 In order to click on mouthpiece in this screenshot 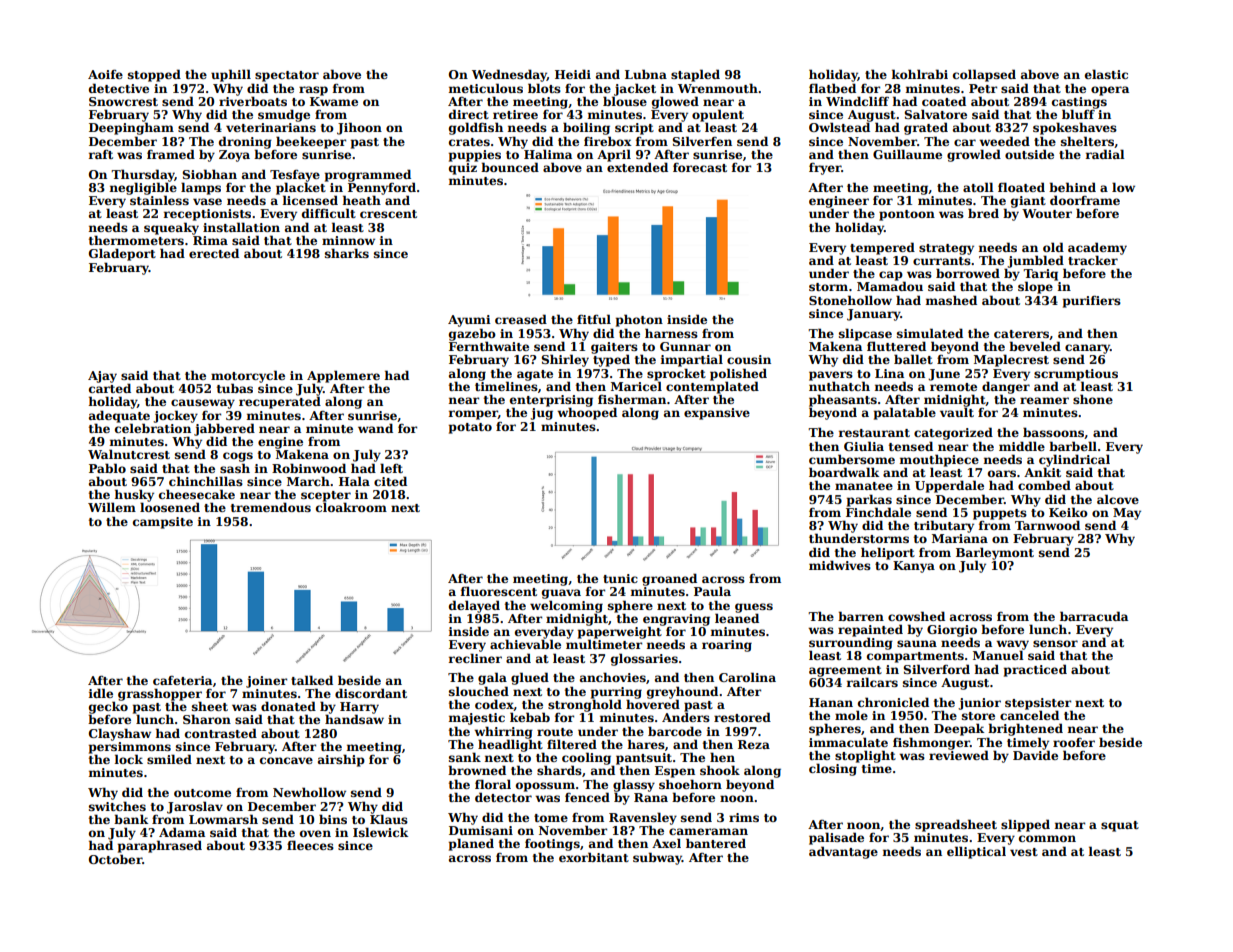, I will do `click(939, 460)`.
